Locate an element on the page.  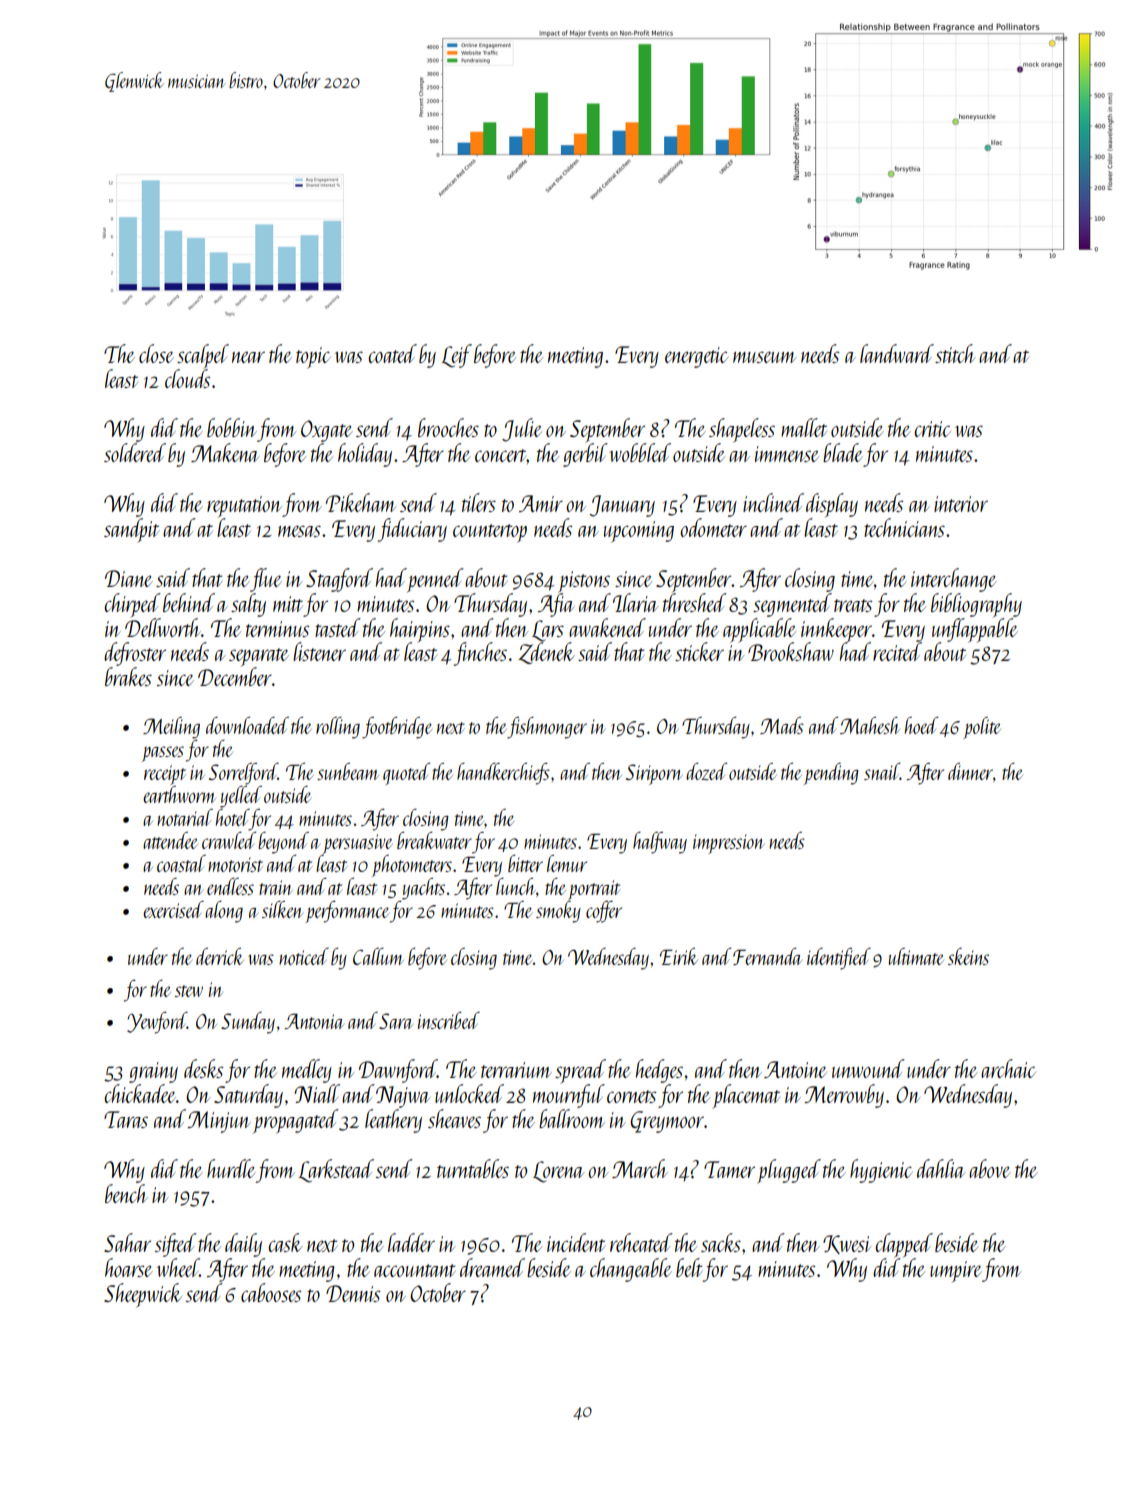
turntables is located at coordinates (473, 1168).
